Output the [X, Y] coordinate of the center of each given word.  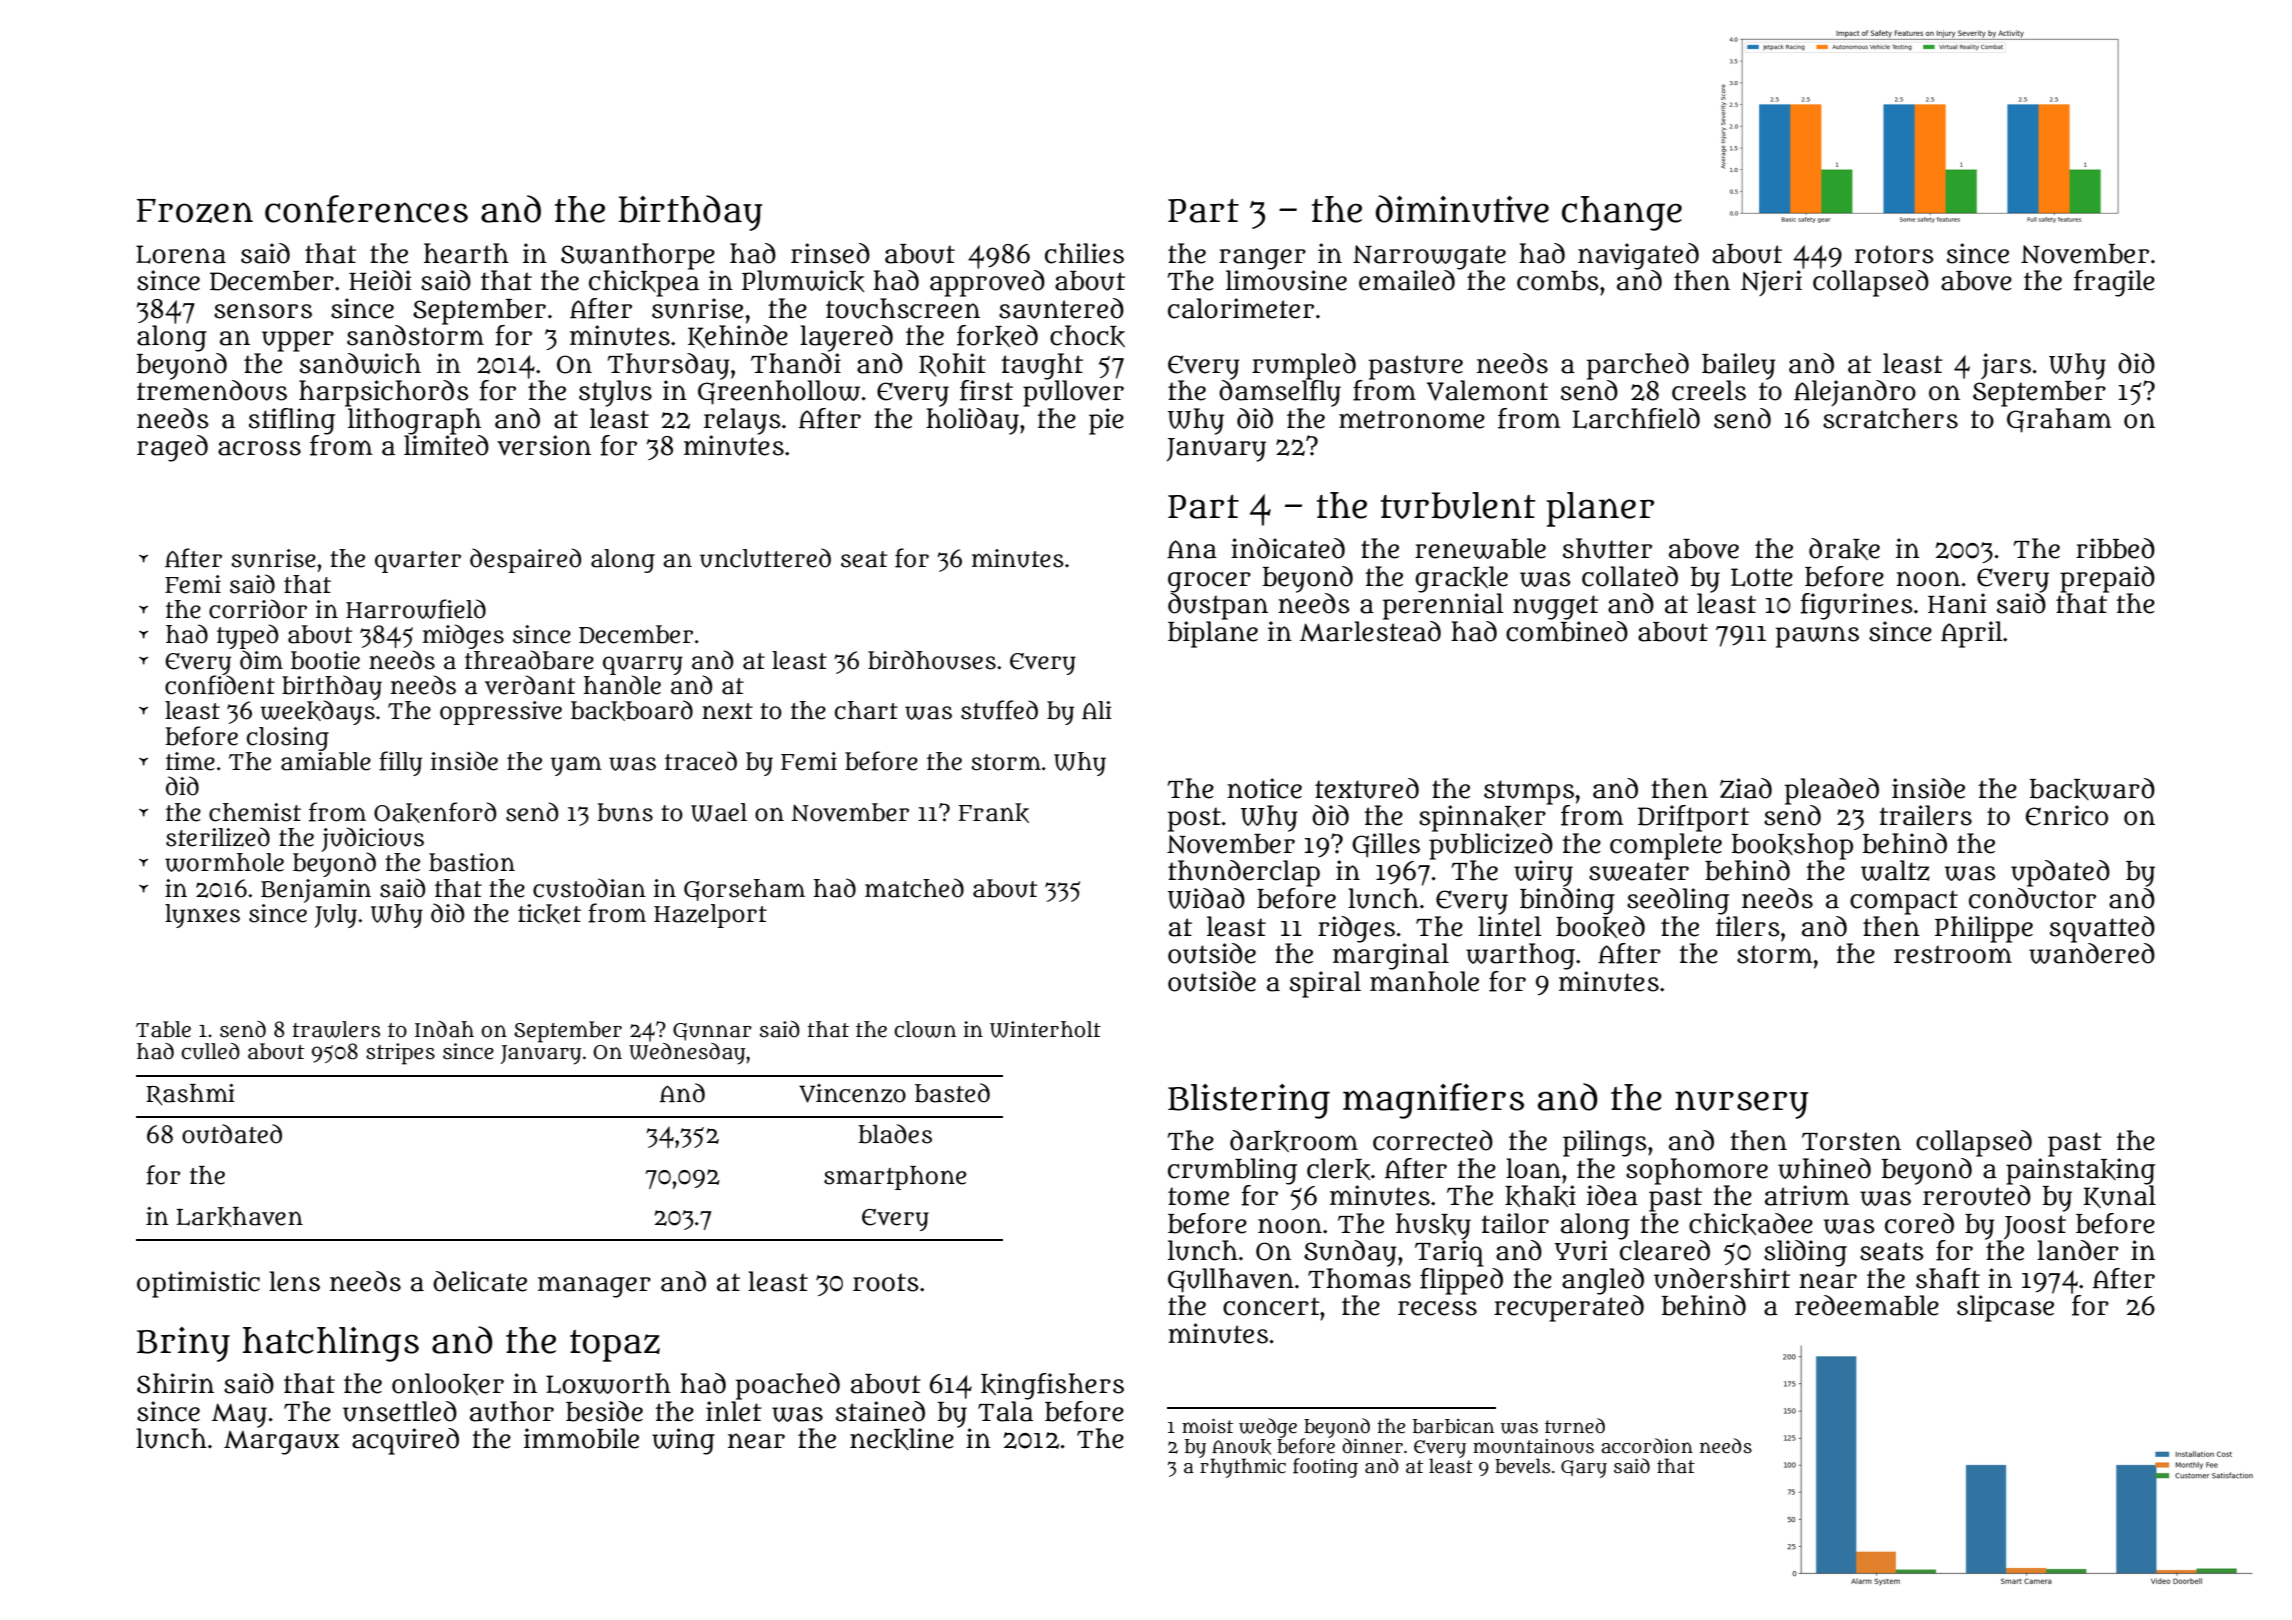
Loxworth [608, 1383]
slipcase [2005, 1308]
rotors [1894, 254]
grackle [1461, 579]
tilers [1748, 926]
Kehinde [738, 336]
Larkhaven [239, 1217]
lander [2078, 1250]
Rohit [952, 365]
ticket [549, 914]
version [544, 445]
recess [1437, 1308]
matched [914, 888]
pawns [1817, 637]
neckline [902, 1439]
